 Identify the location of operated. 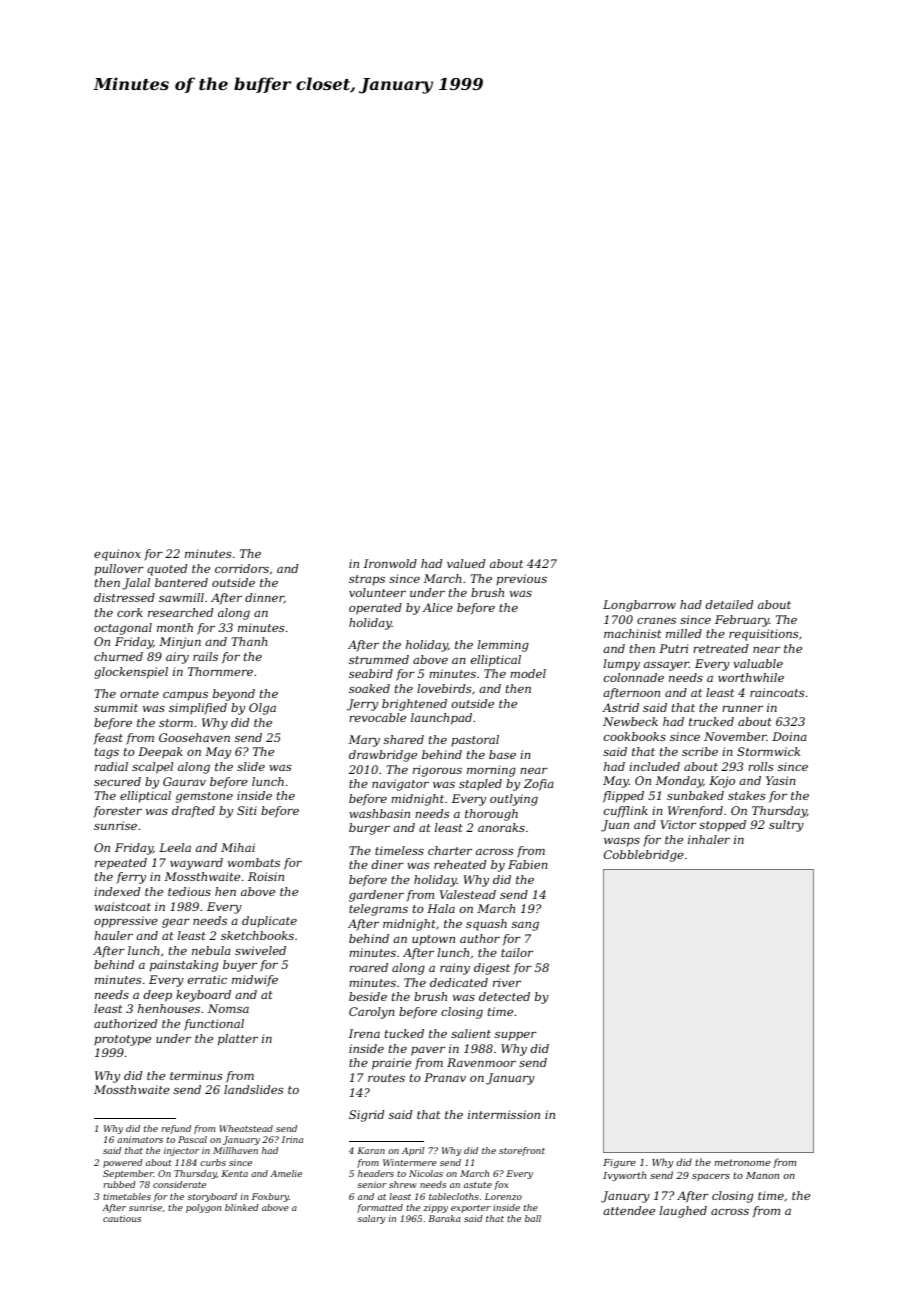
(375, 609).
